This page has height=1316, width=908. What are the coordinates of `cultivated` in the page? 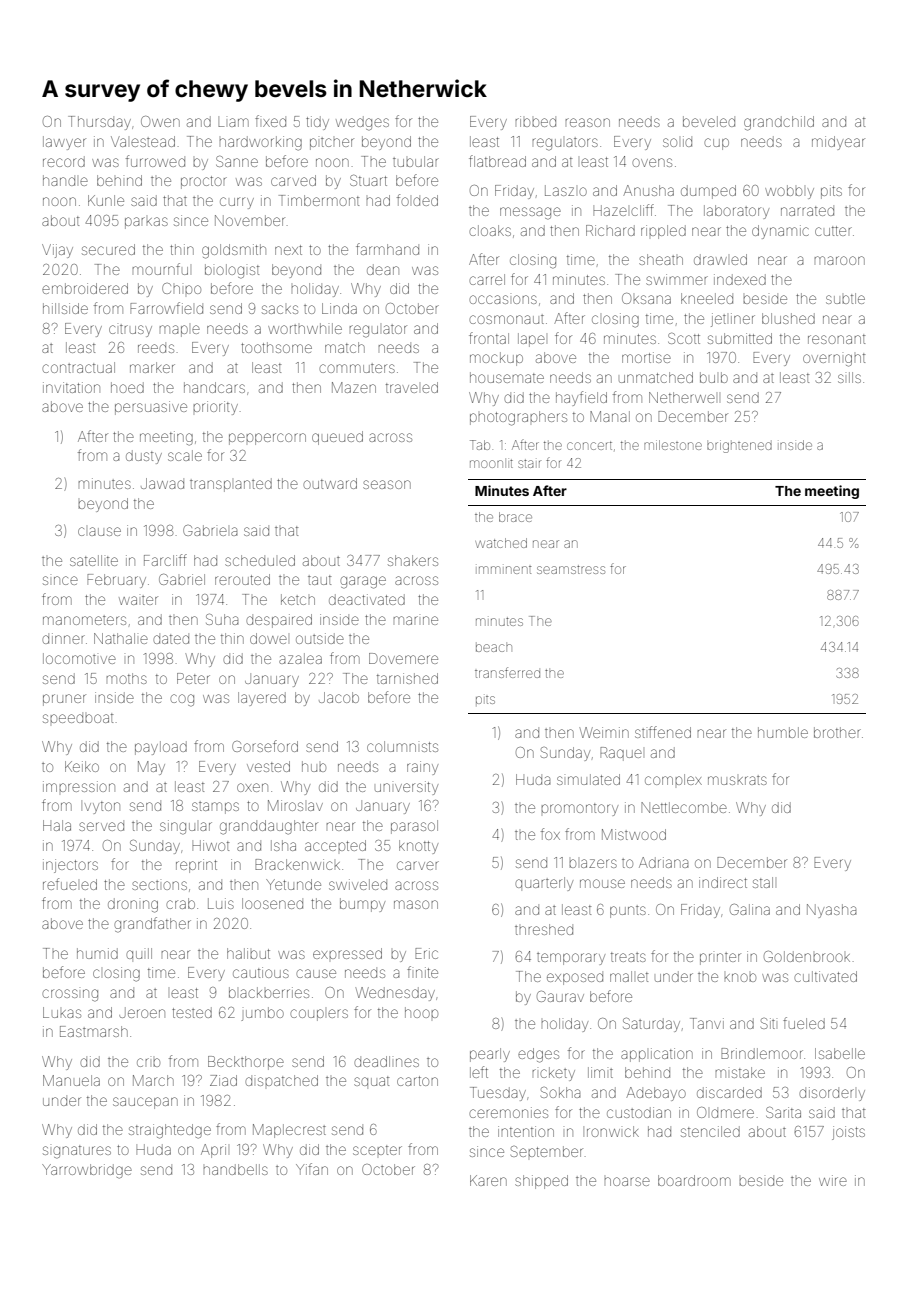 It's located at (825, 976).
